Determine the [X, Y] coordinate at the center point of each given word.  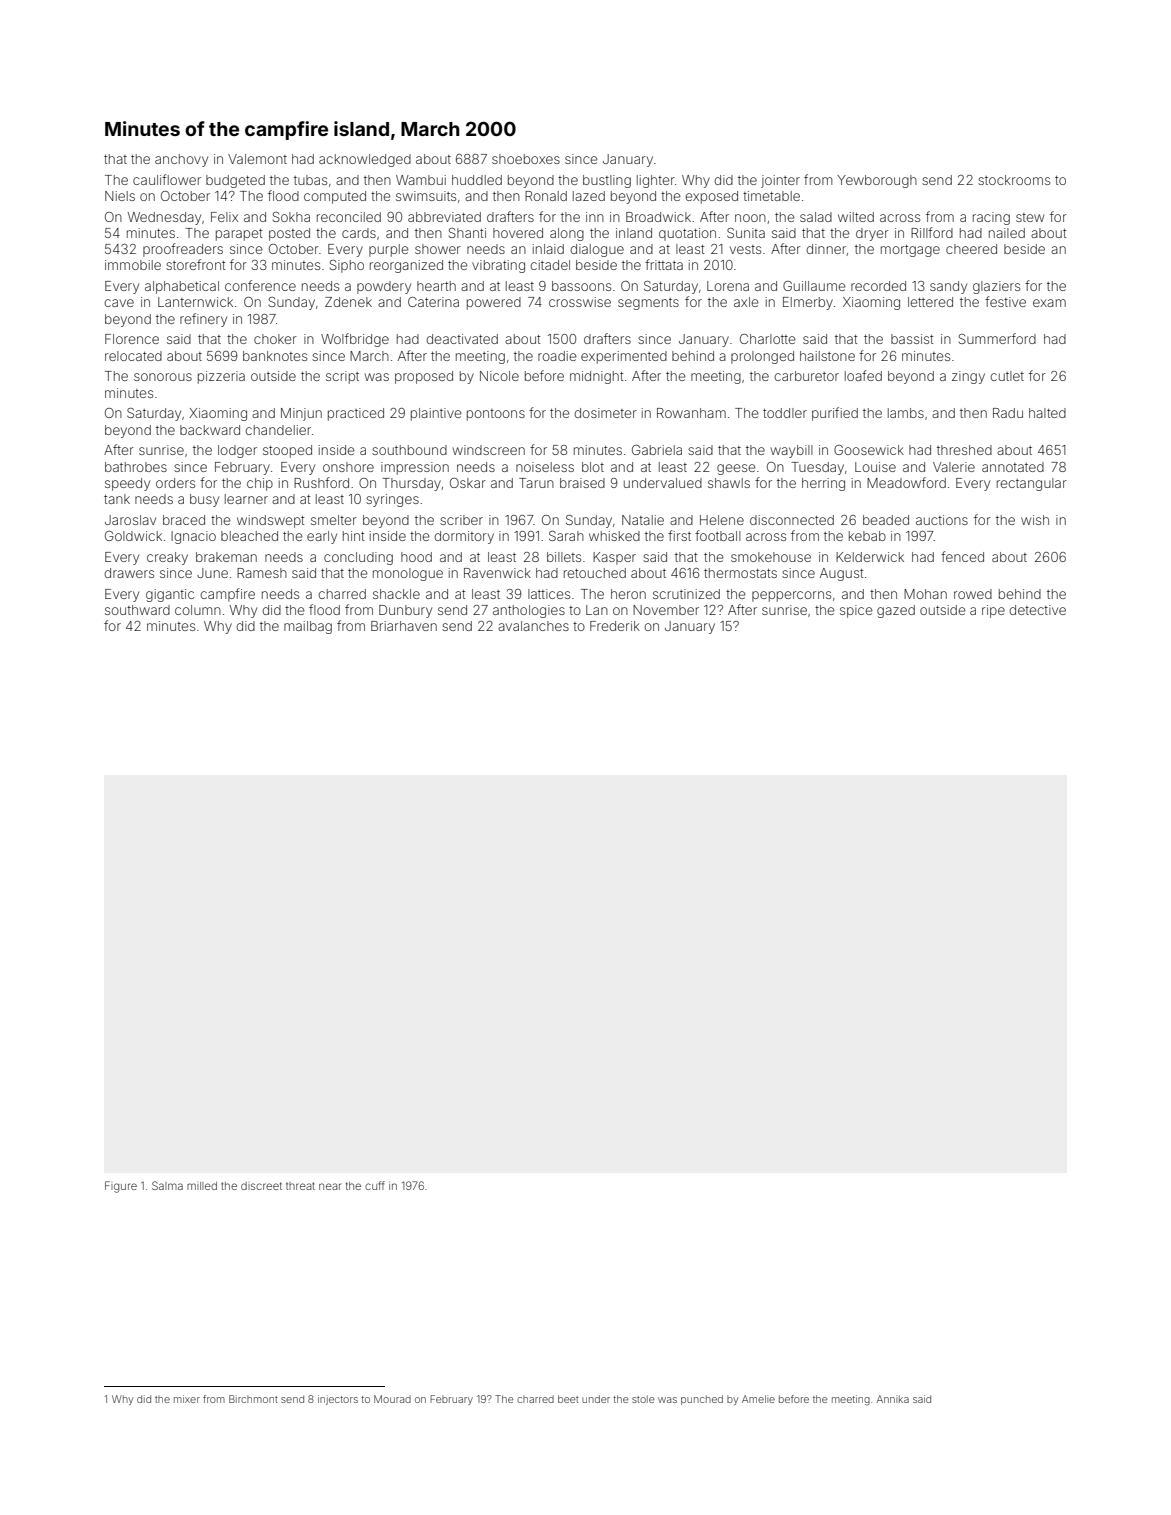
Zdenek [348, 302]
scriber [461, 520]
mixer [187, 1399]
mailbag [308, 627]
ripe [993, 611]
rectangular [1032, 484]
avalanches [533, 626]
